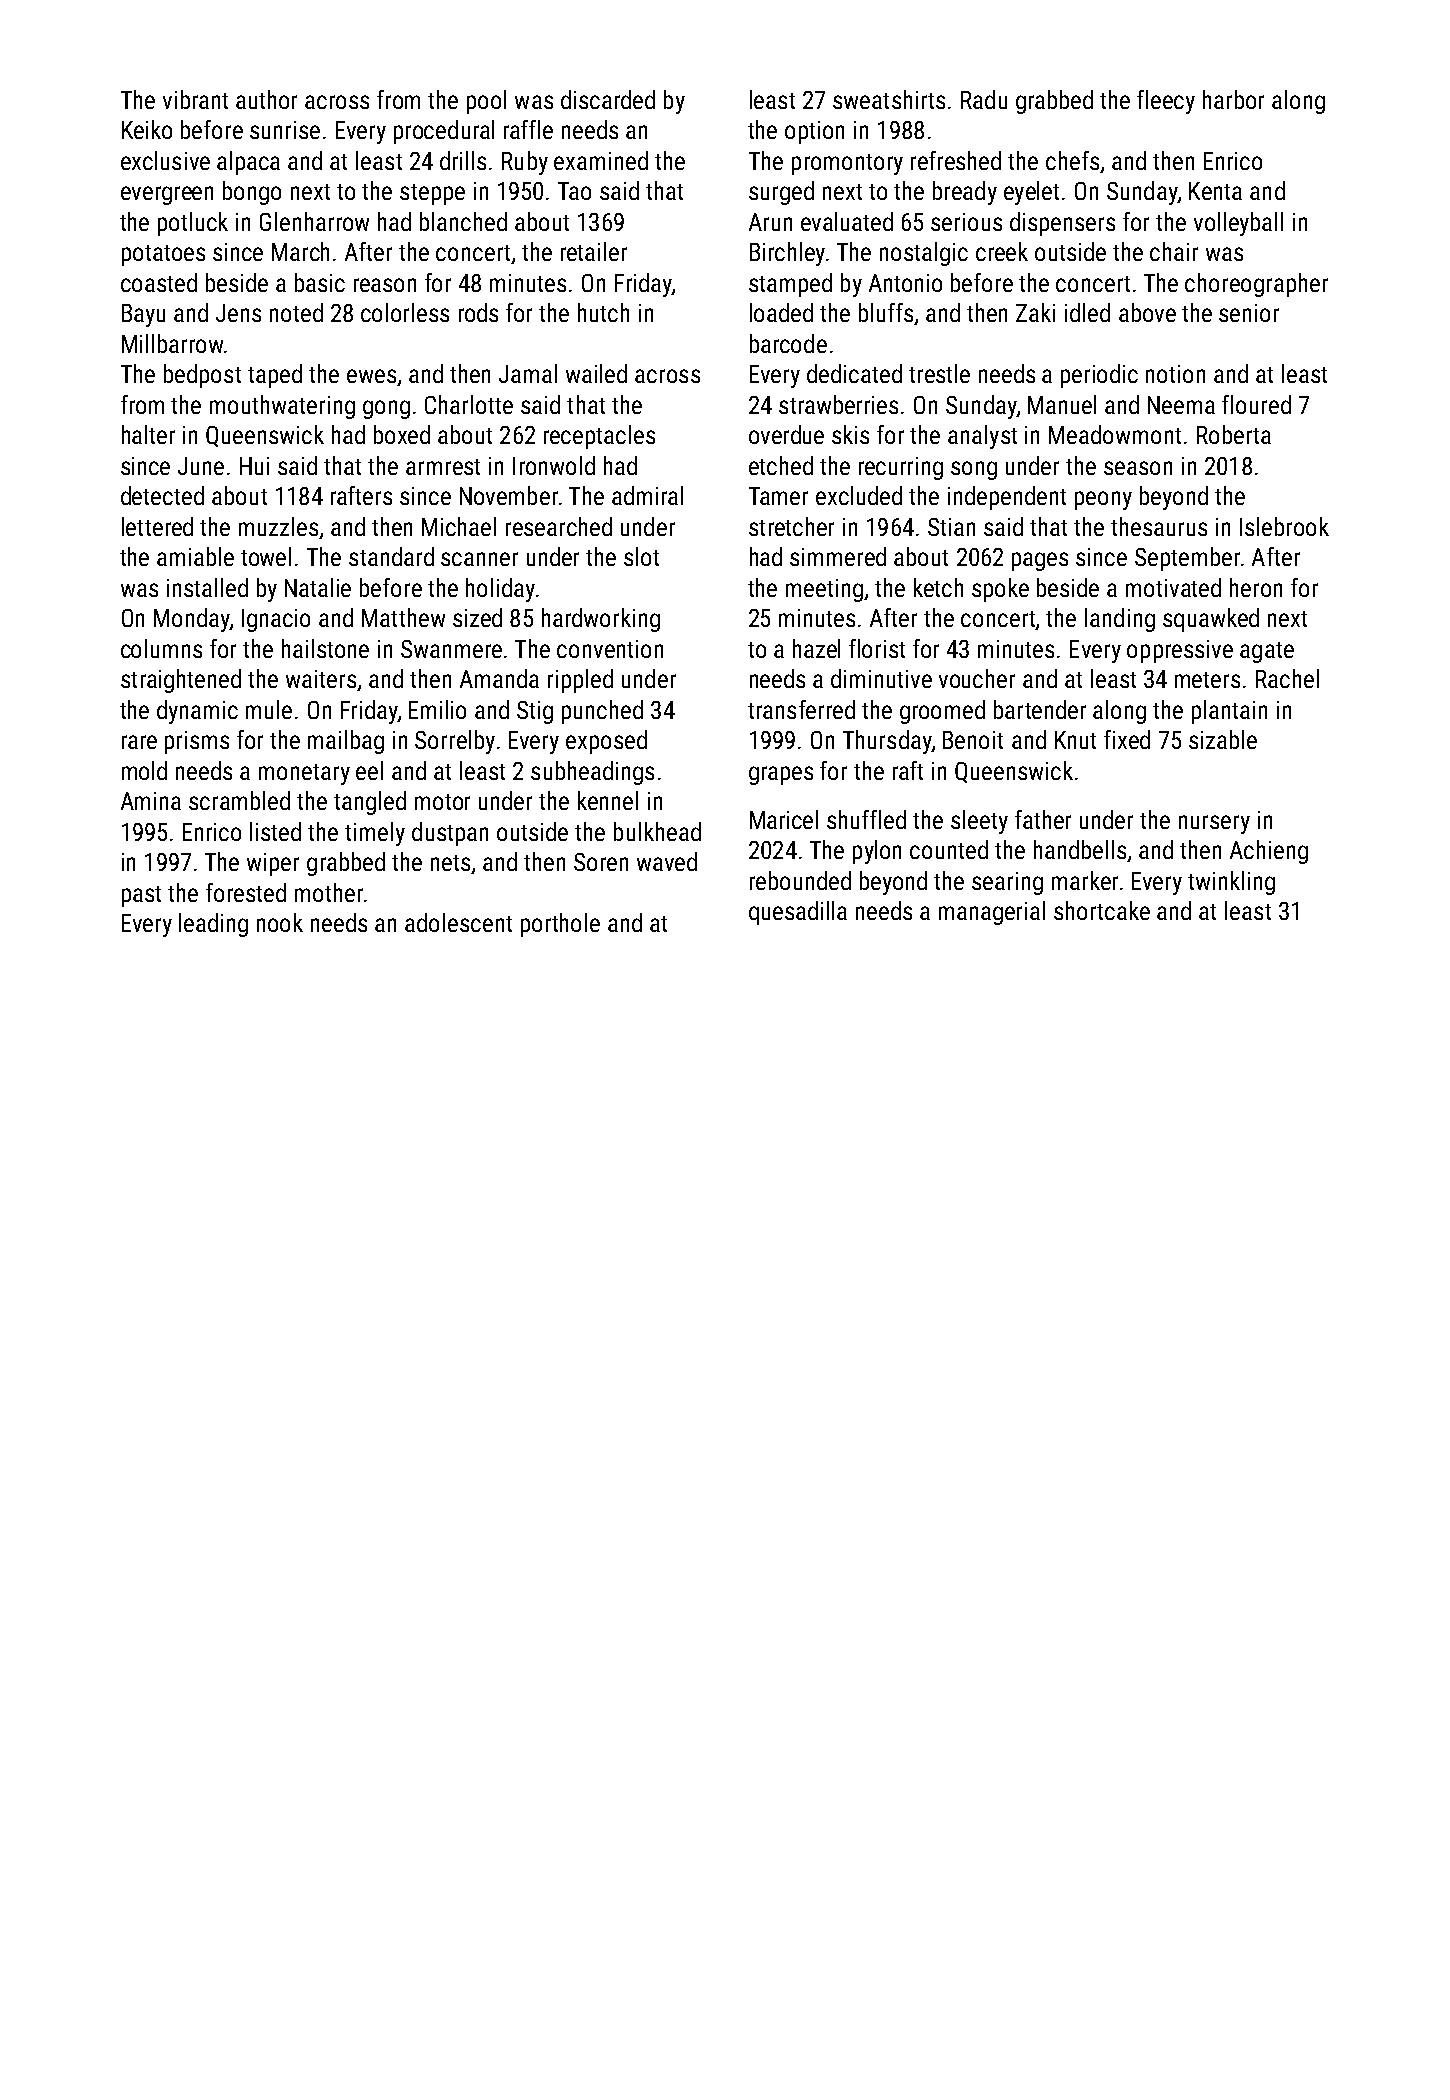 The image size is (1450, 2100). What do you see at coordinates (1256, 587) in the screenshot?
I see `heron` at bounding box center [1256, 587].
